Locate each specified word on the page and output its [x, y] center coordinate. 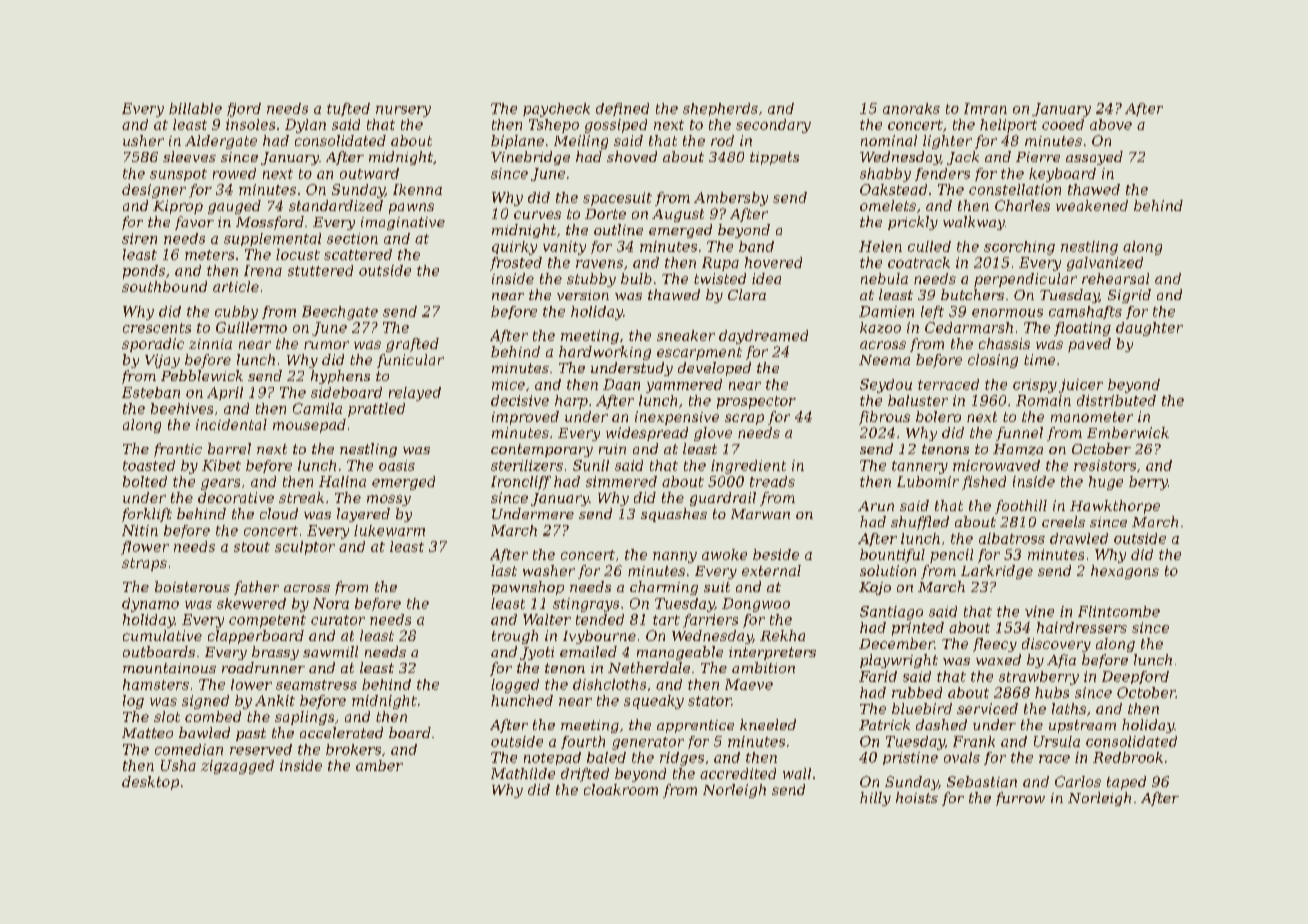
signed [205, 702]
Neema [884, 360]
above [1111, 124]
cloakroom [621, 789]
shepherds [720, 109]
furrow [1020, 799]
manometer [1092, 417]
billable [195, 108]
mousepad [309, 426]
